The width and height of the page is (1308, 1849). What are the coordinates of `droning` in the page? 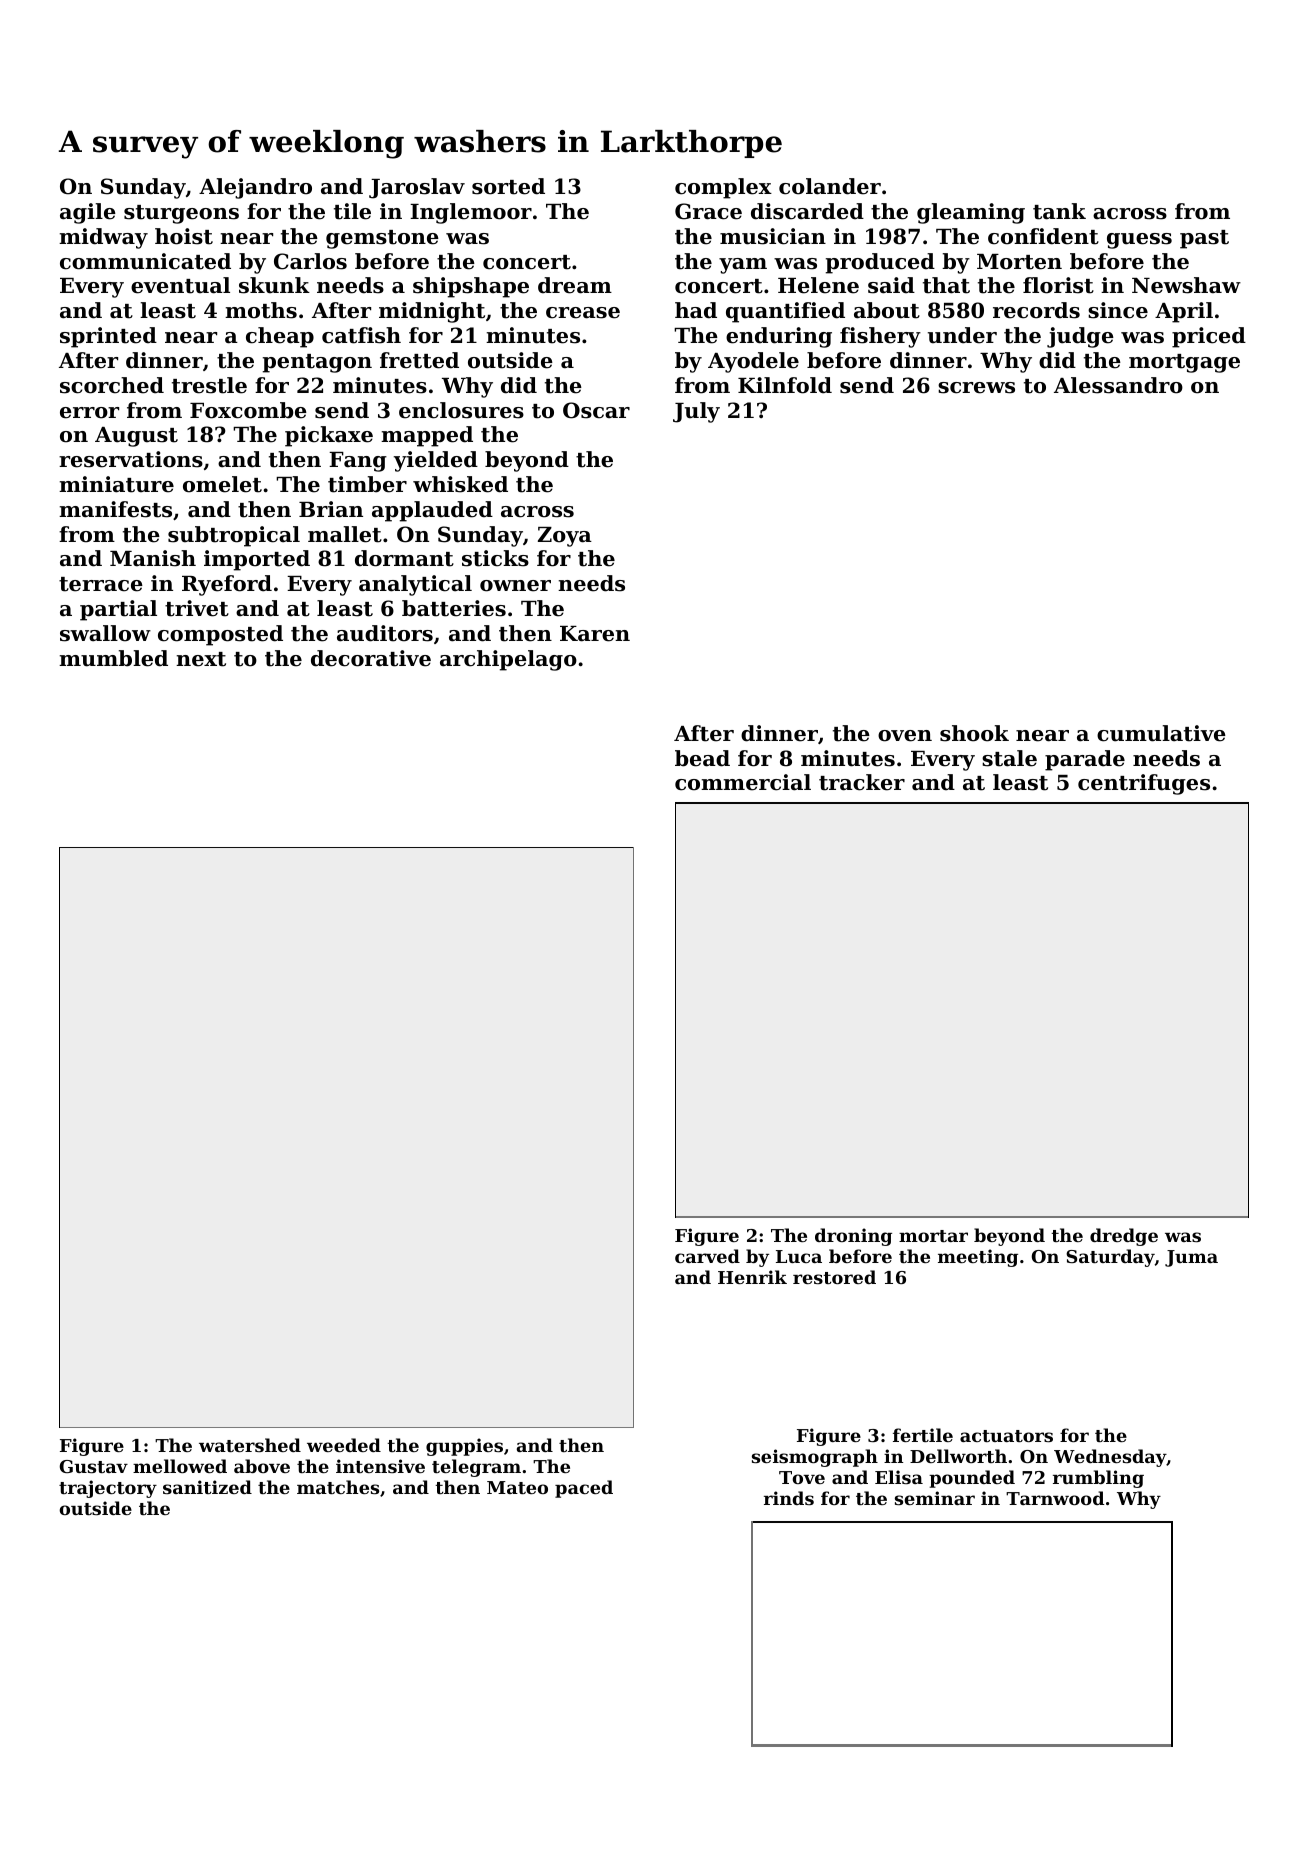 It's located at (853, 1237).
